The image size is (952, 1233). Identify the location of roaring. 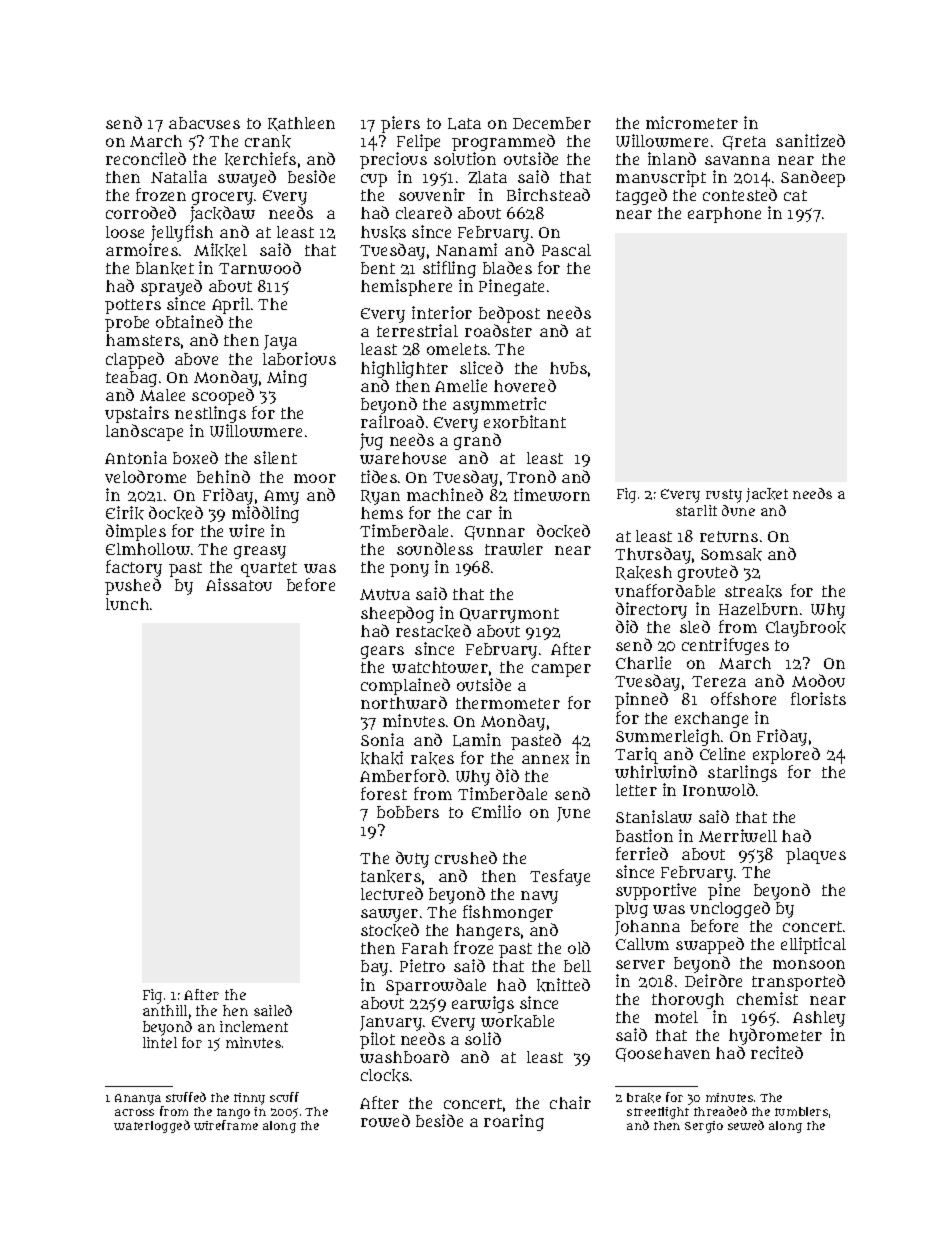
(514, 1122).
